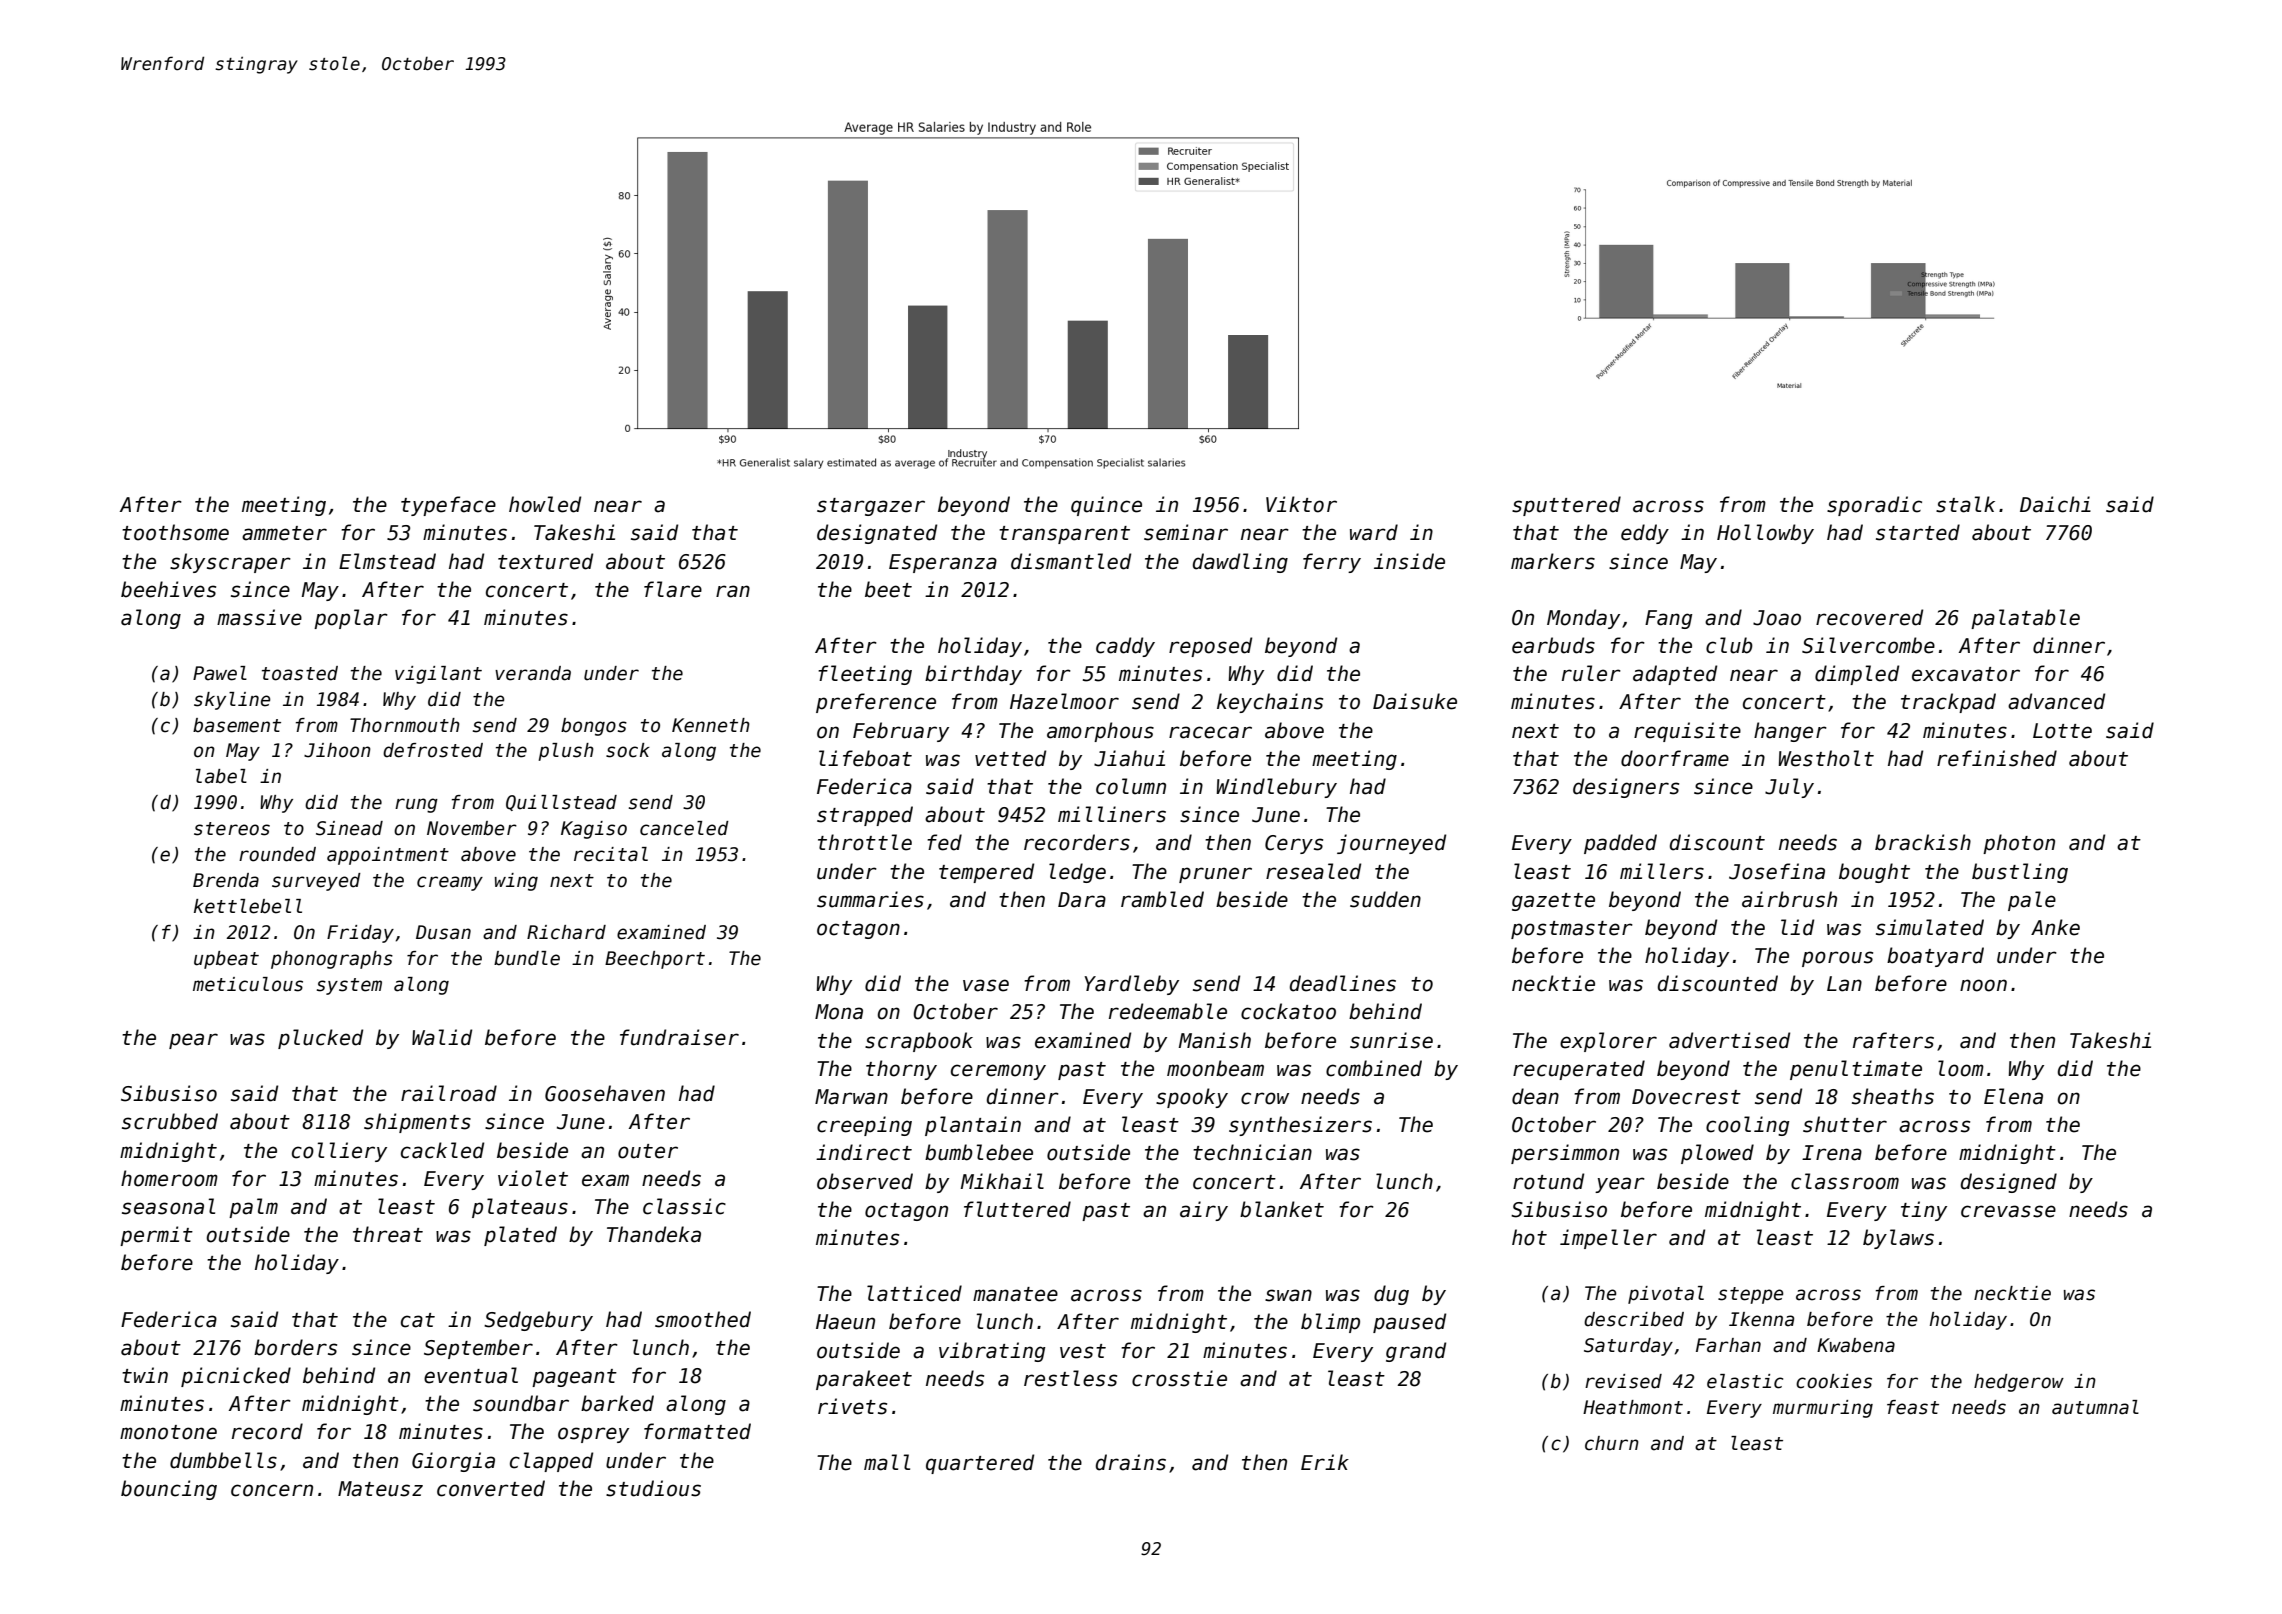 The height and width of the screenshot is (1614, 2282). What do you see at coordinates (1131, 1462) in the screenshot?
I see `drains` at bounding box center [1131, 1462].
